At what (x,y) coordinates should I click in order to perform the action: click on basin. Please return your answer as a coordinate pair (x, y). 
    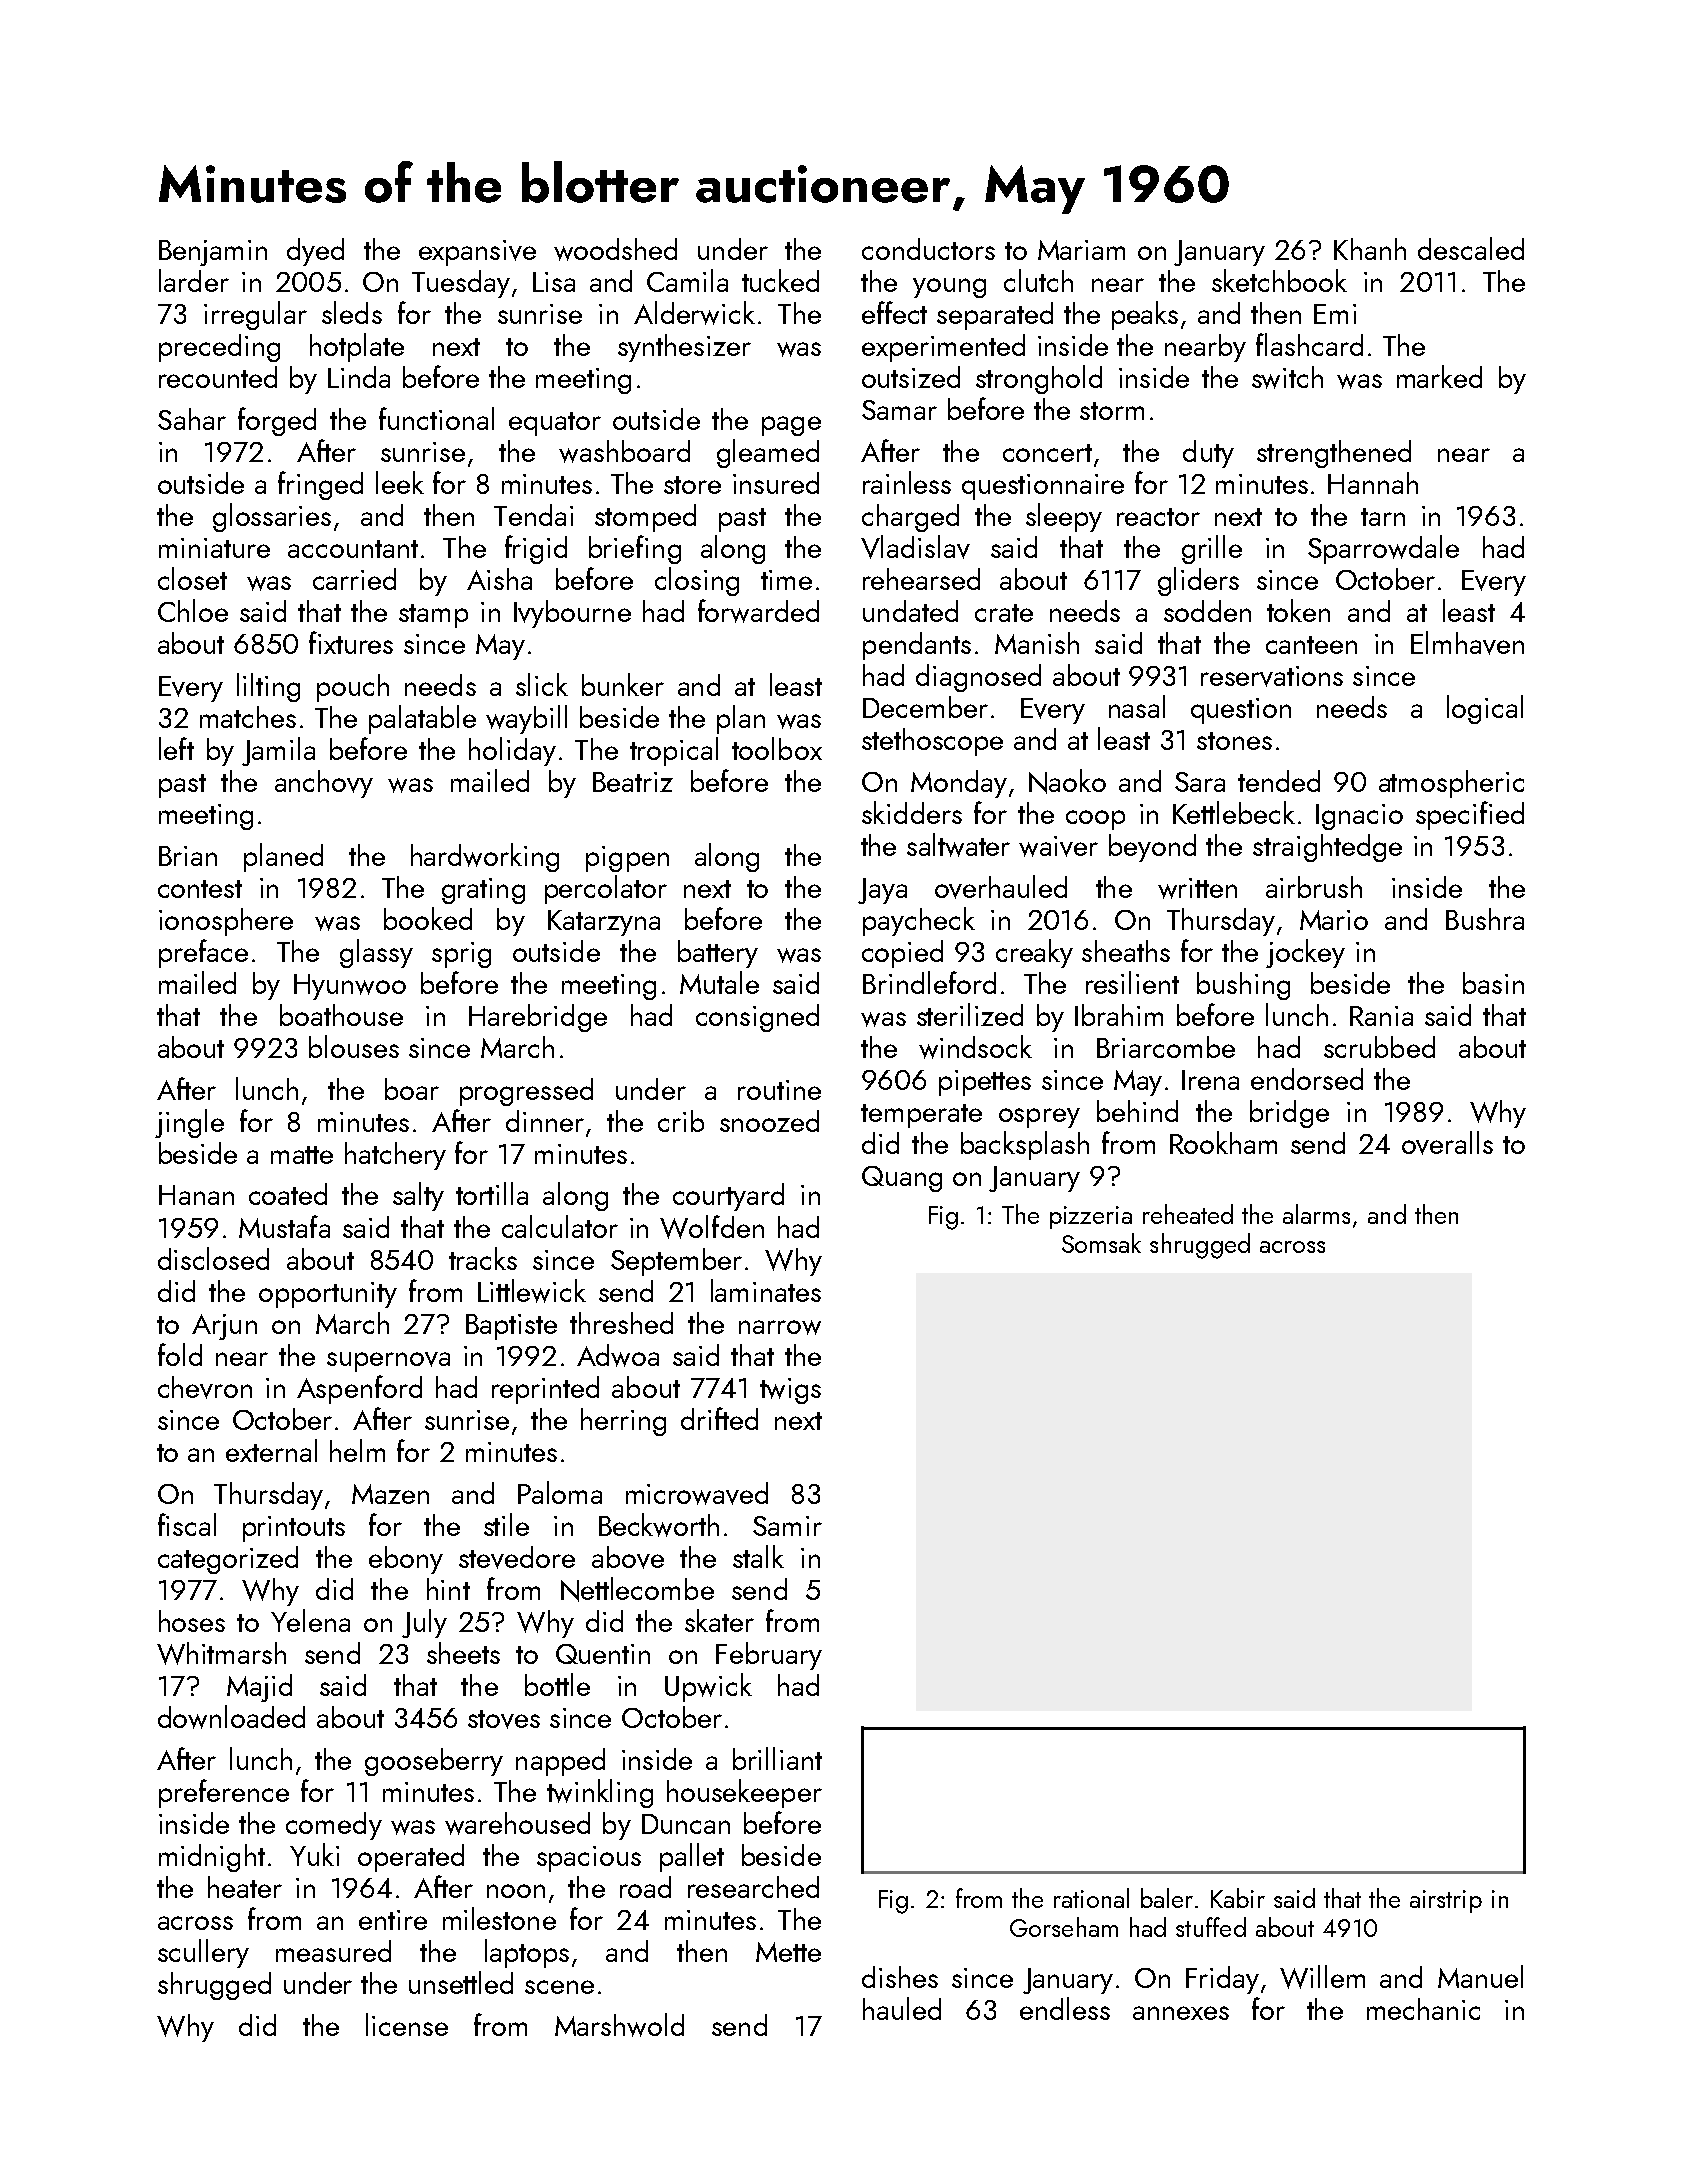
    Looking at the image, I should click on (1493, 983).
